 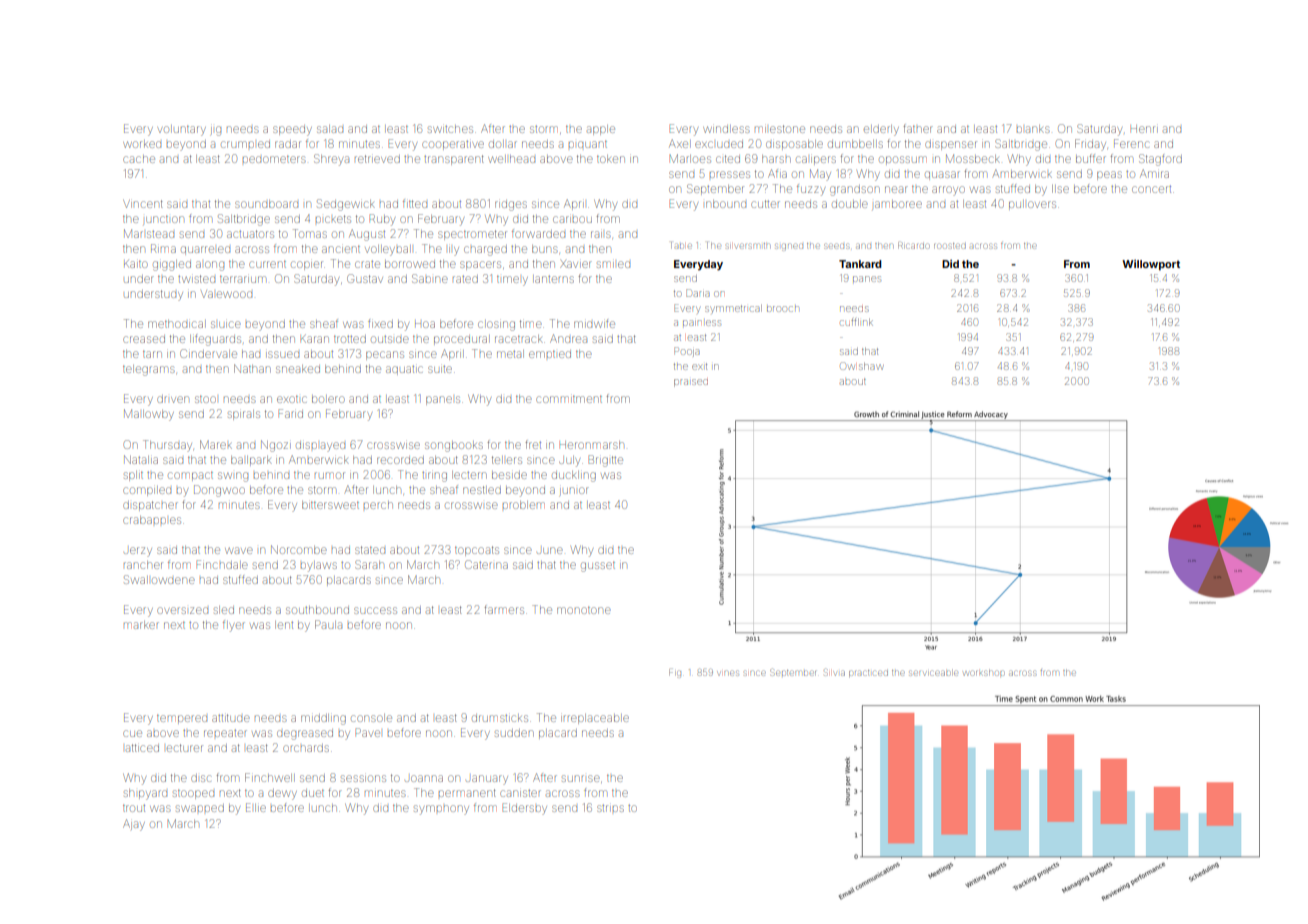 What do you see at coordinates (330, 129) in the page?
I see `salad` at bounding box center [330, 129].
